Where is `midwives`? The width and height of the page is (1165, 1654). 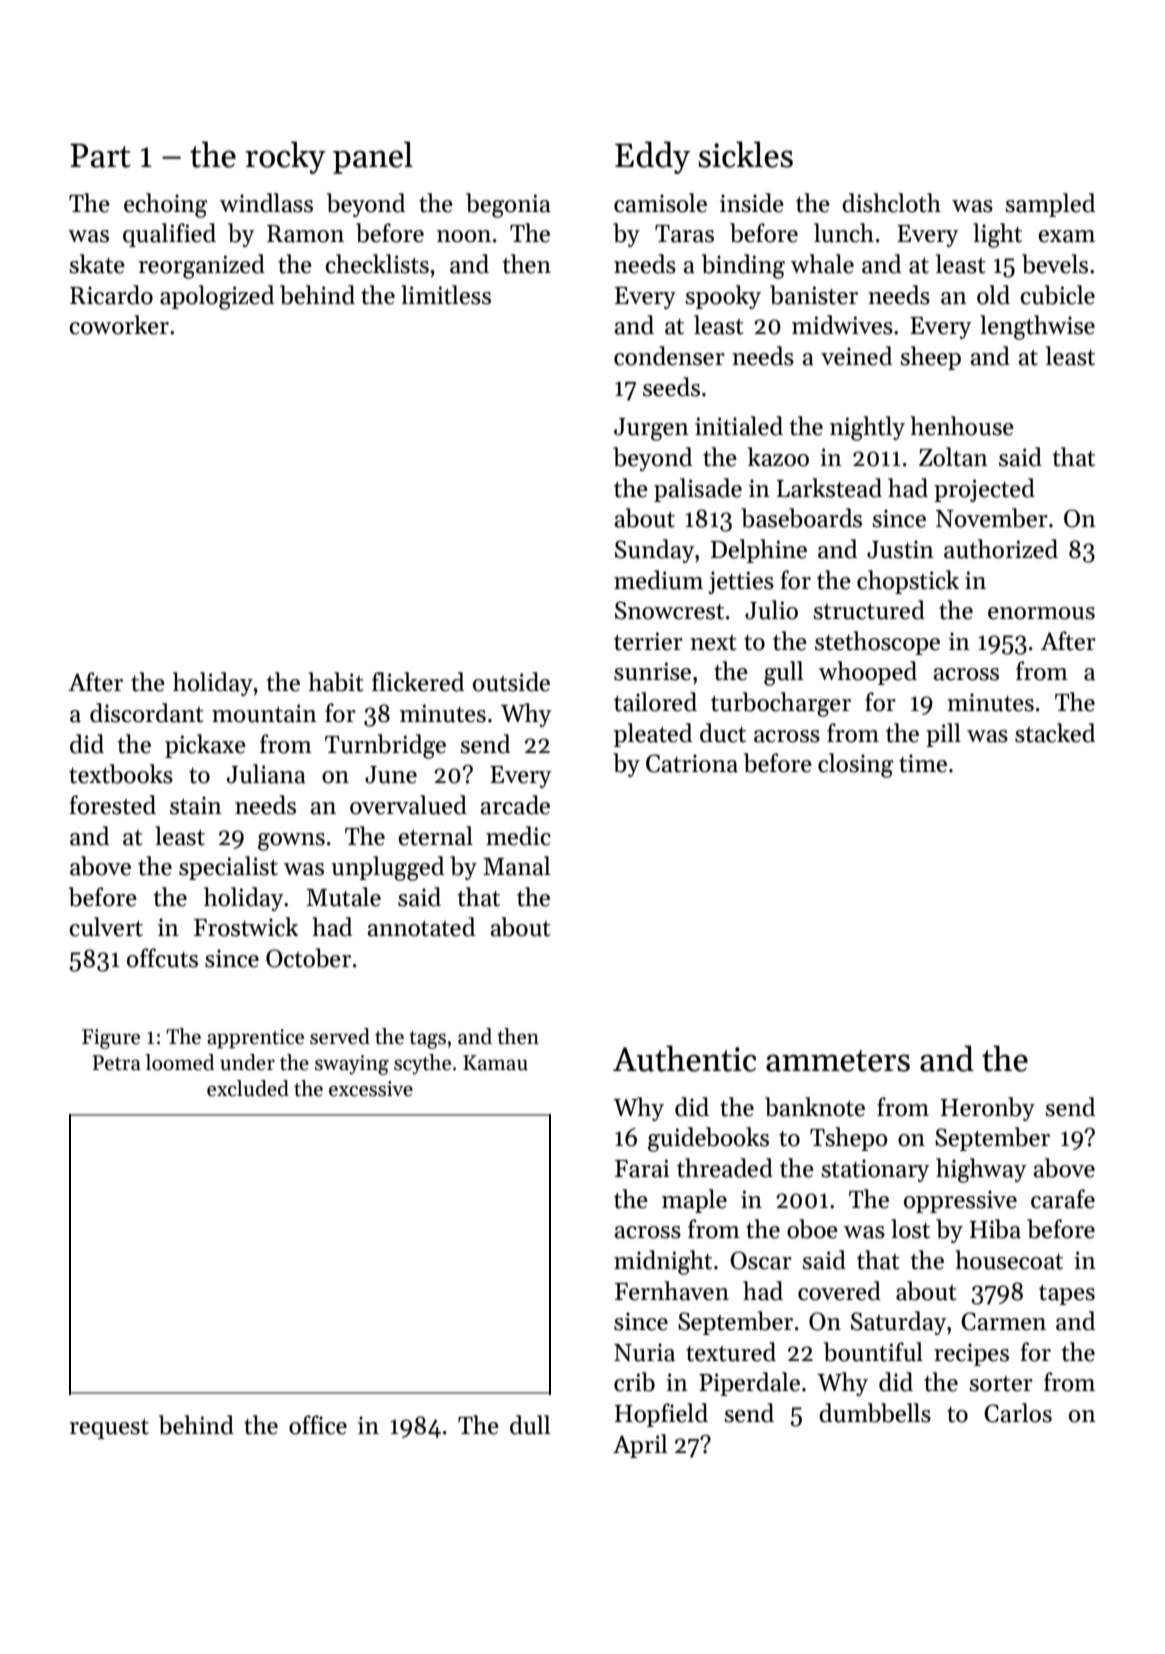 midwives is located at coordinates (842, 325).
